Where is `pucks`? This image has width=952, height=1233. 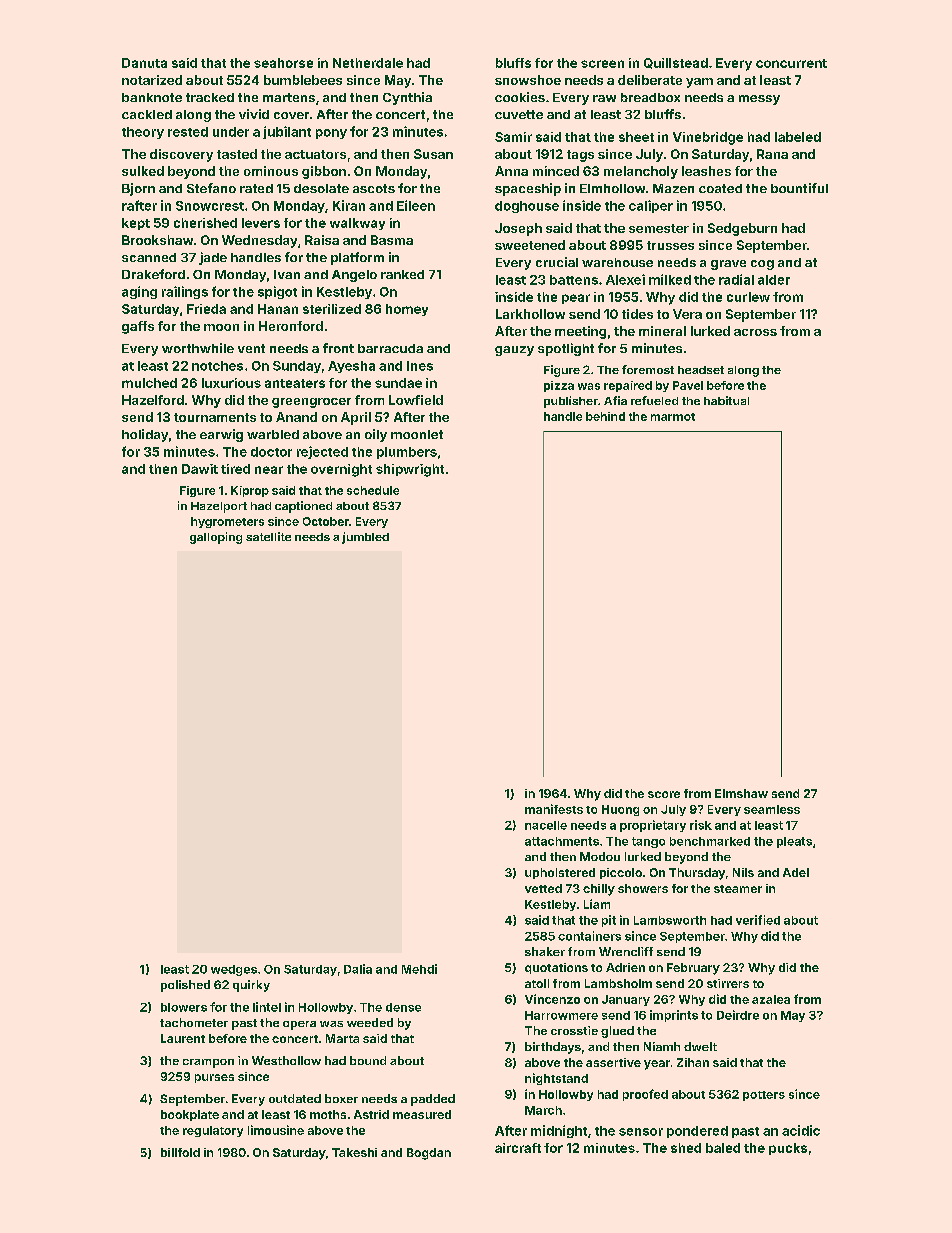 pucks is located at coordinates (788, 1149).
